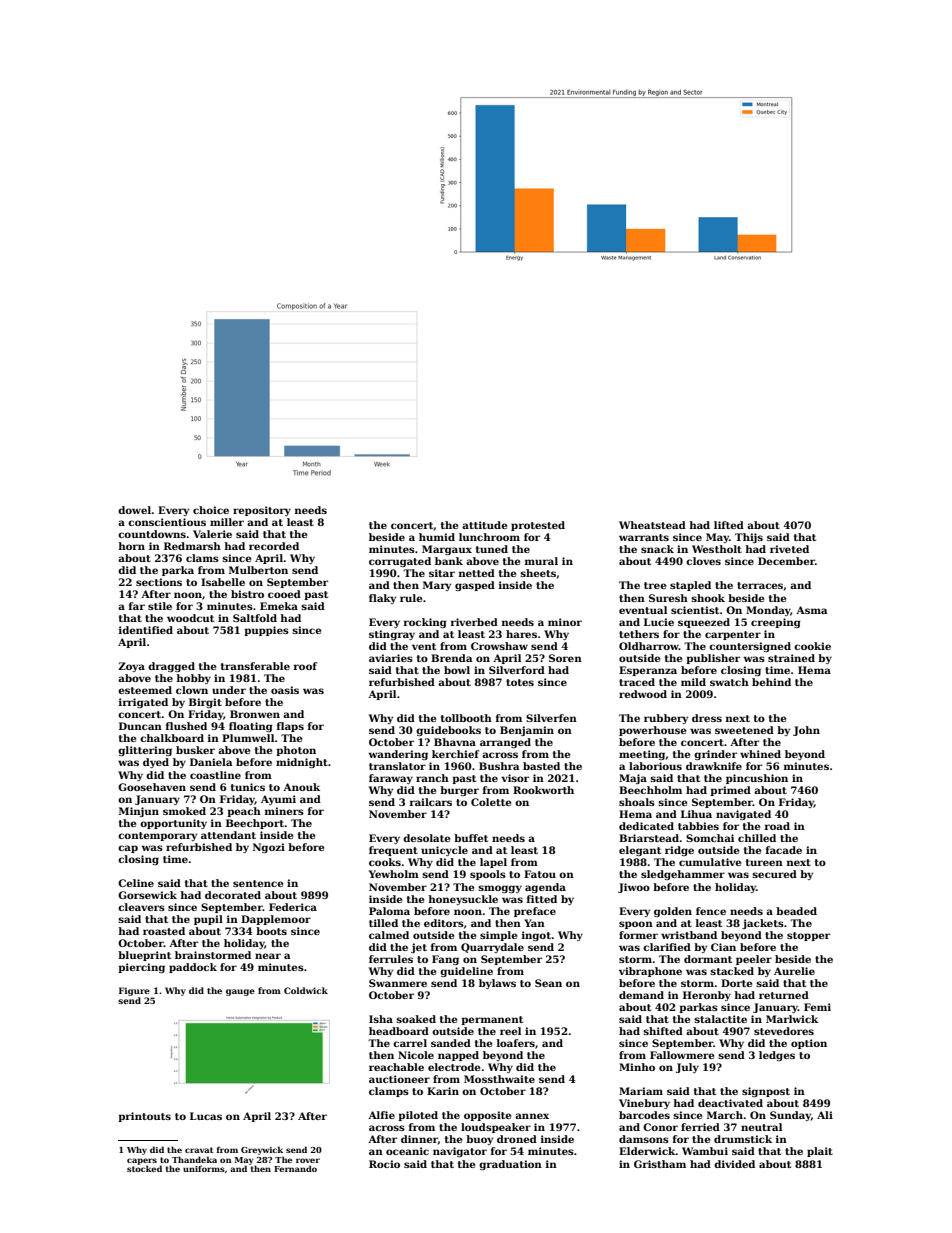  What do you see at coordinates (655, 766) in the image?
I see `laborious` at bounding box center [655, 766].
